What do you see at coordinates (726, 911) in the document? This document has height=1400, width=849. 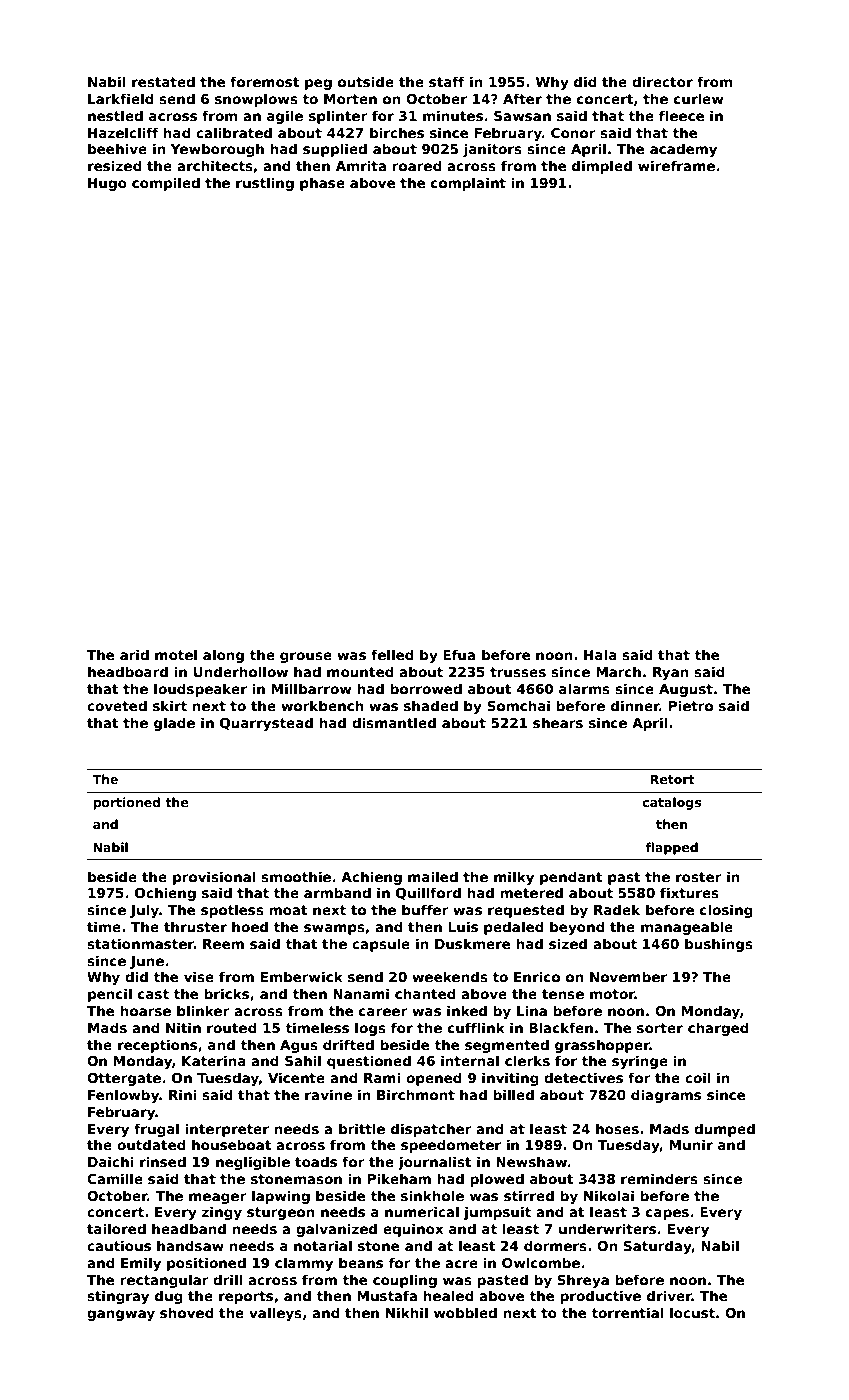 I see `closing` at bounding box center [726, 911].
